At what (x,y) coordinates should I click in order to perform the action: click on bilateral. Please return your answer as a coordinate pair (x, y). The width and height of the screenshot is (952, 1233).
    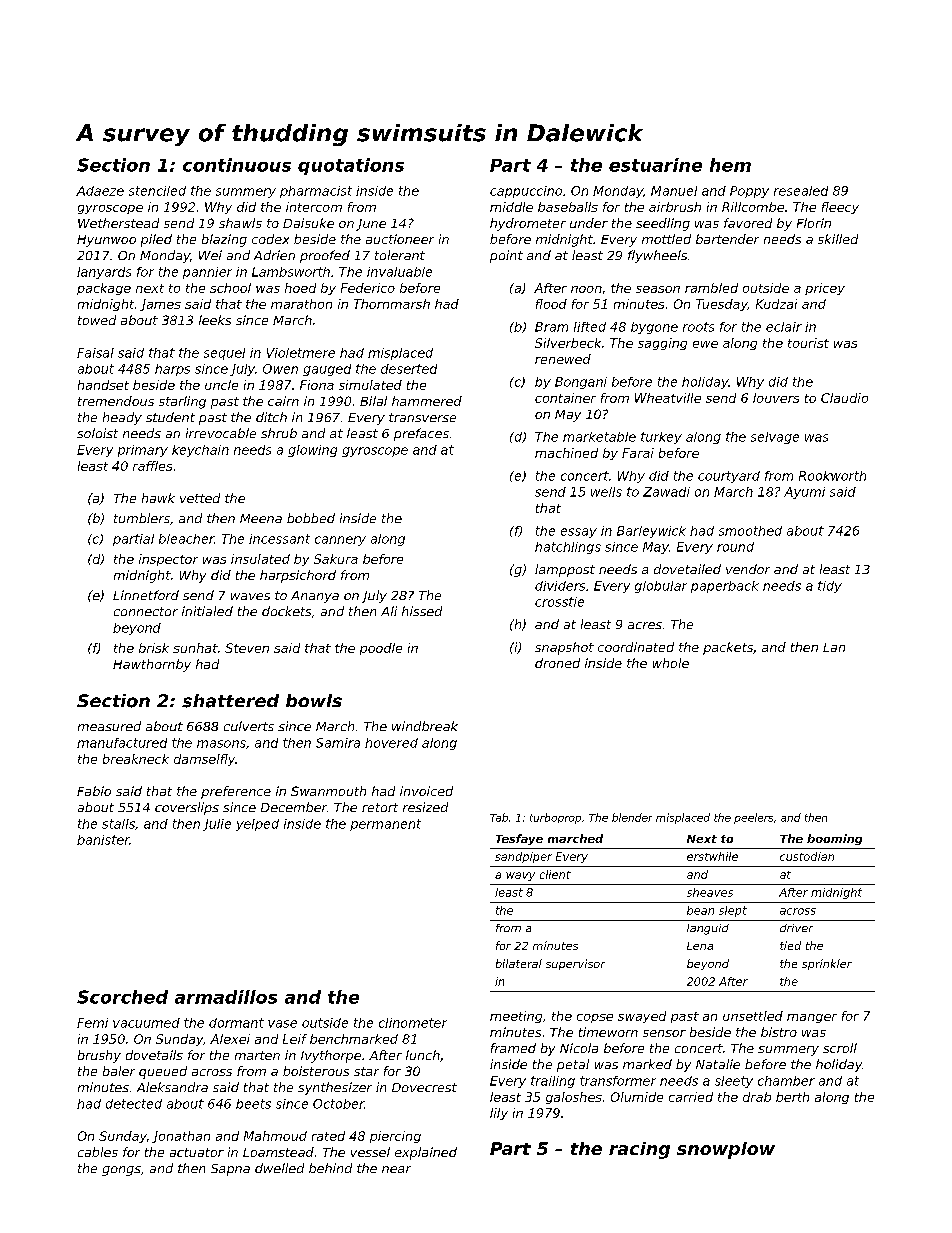
    Looking at the image, I should click on (519, 963).
